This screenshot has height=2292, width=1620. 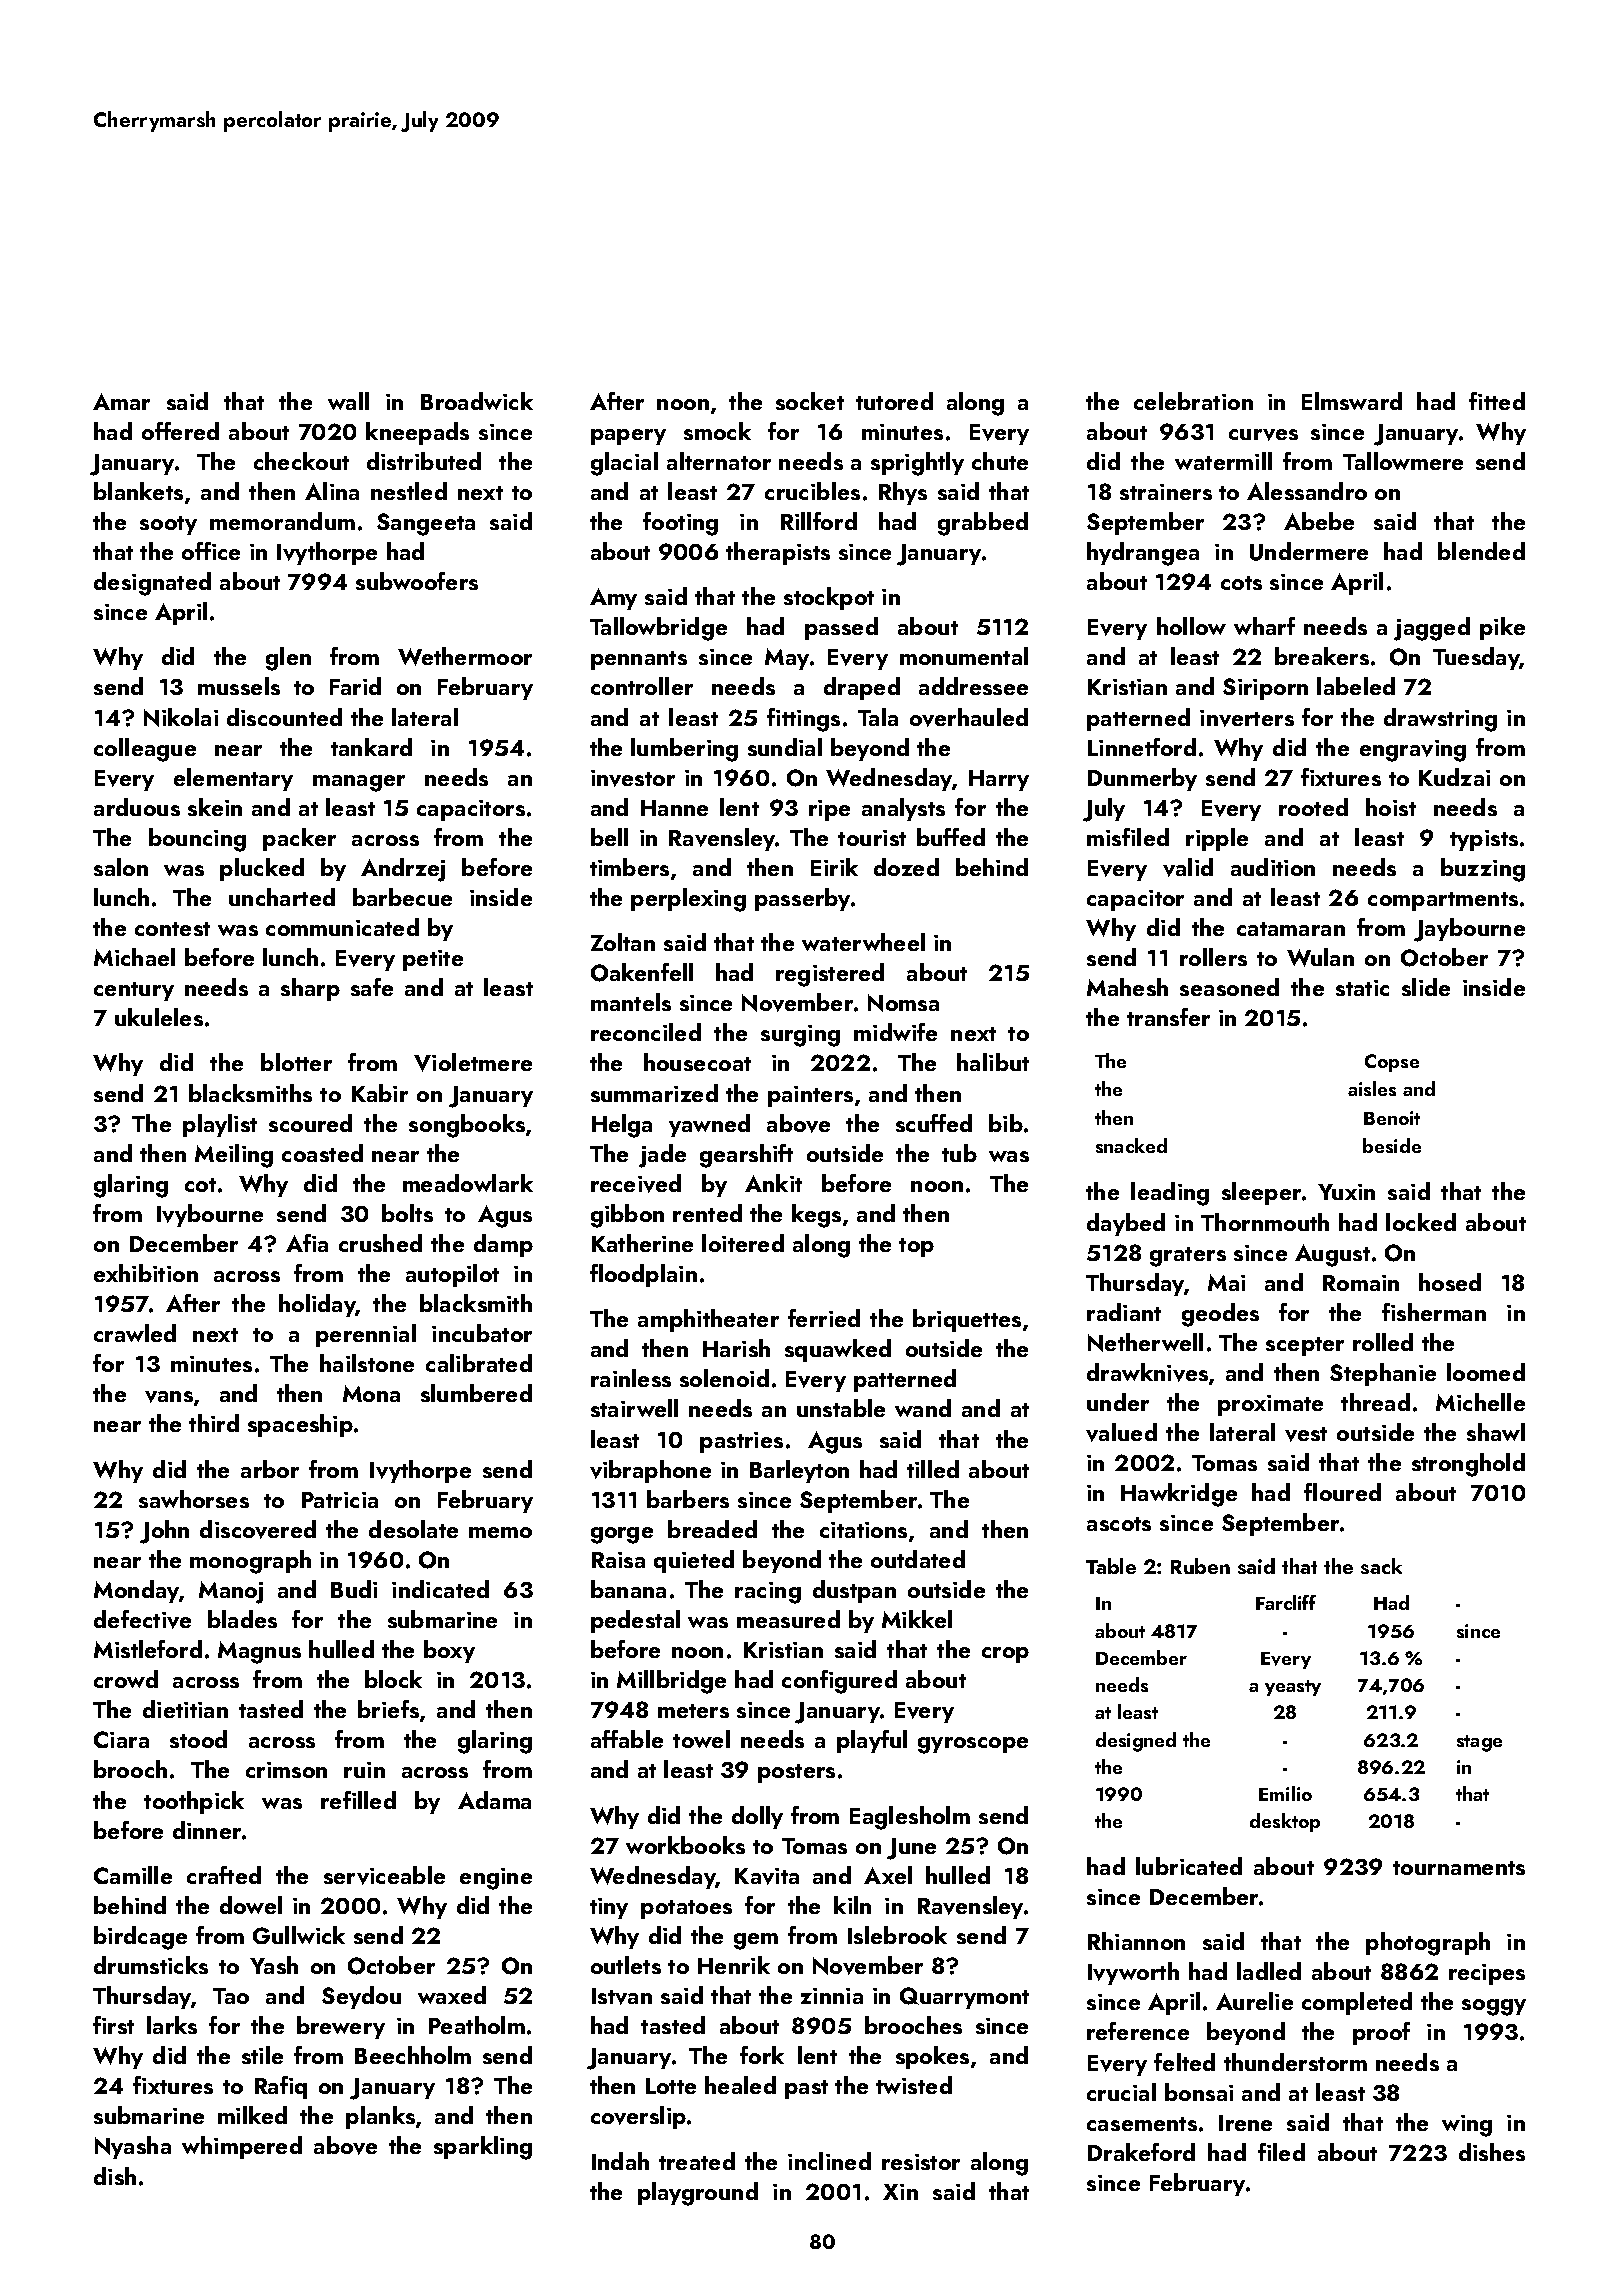 I want to click on whimpered, so click(x=242, y=2147).
